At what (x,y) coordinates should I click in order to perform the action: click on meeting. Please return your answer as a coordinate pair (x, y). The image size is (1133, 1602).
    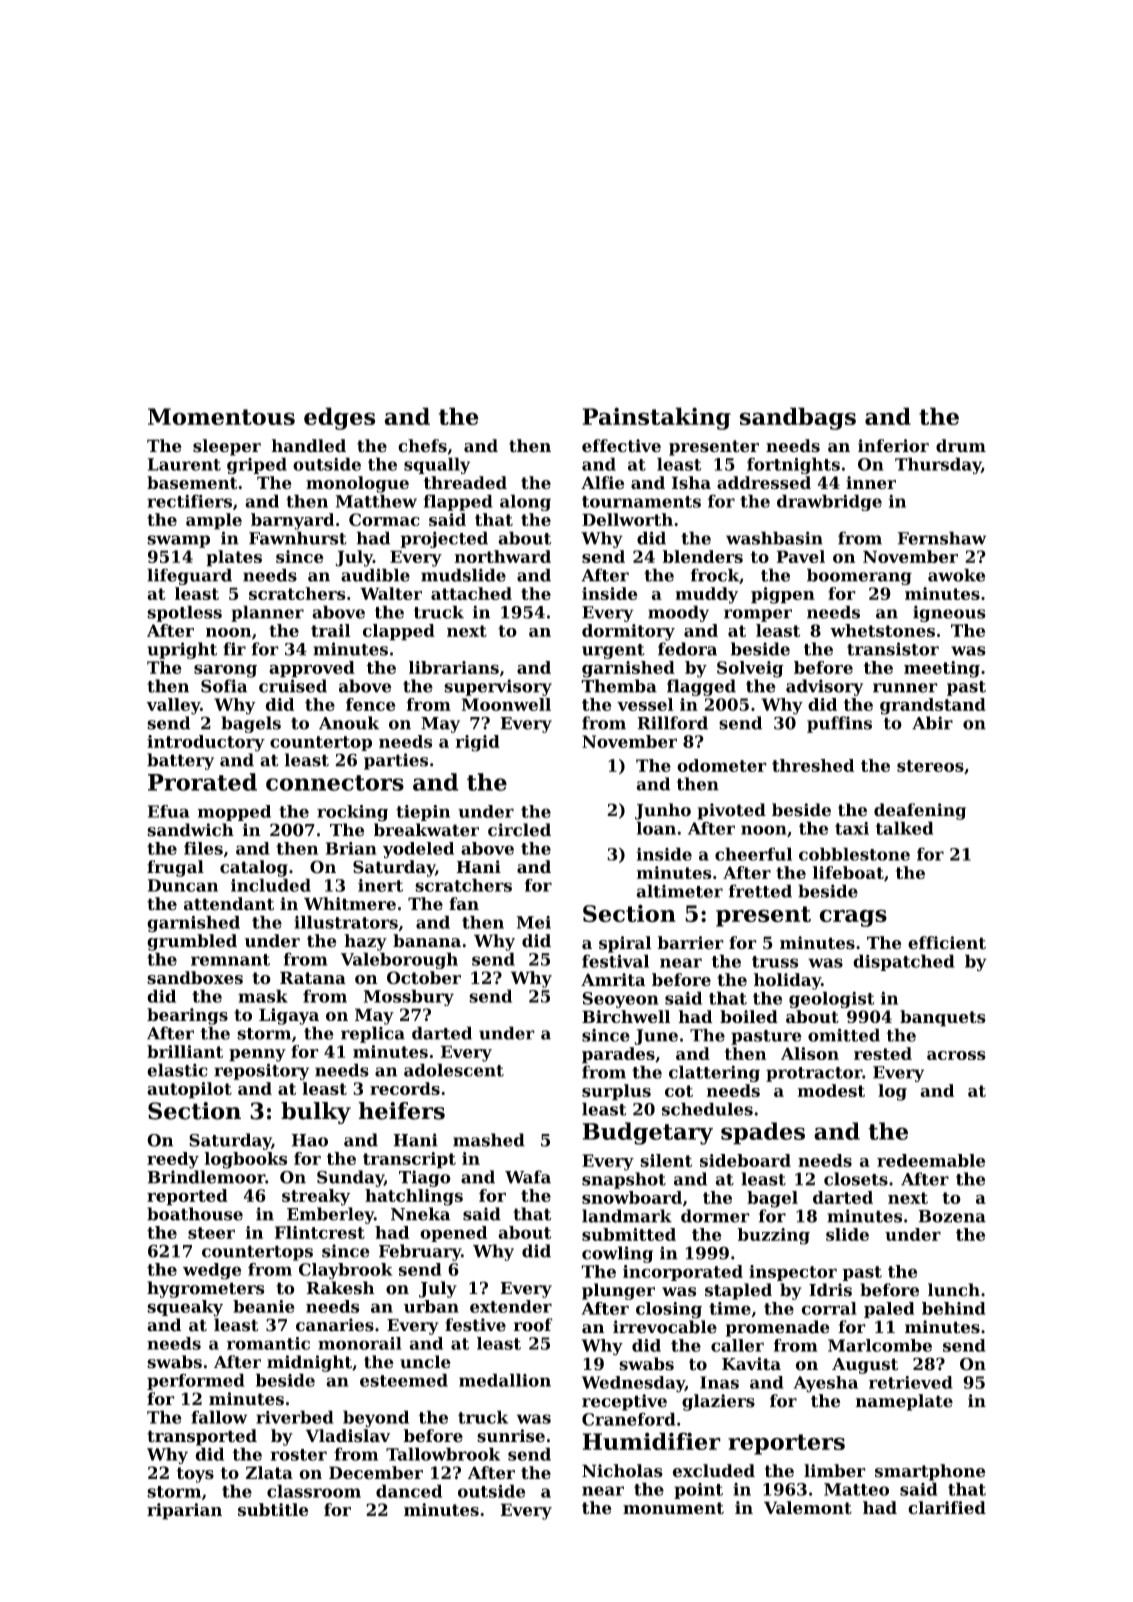
    Looking at the image, I should click on (942, 669).
